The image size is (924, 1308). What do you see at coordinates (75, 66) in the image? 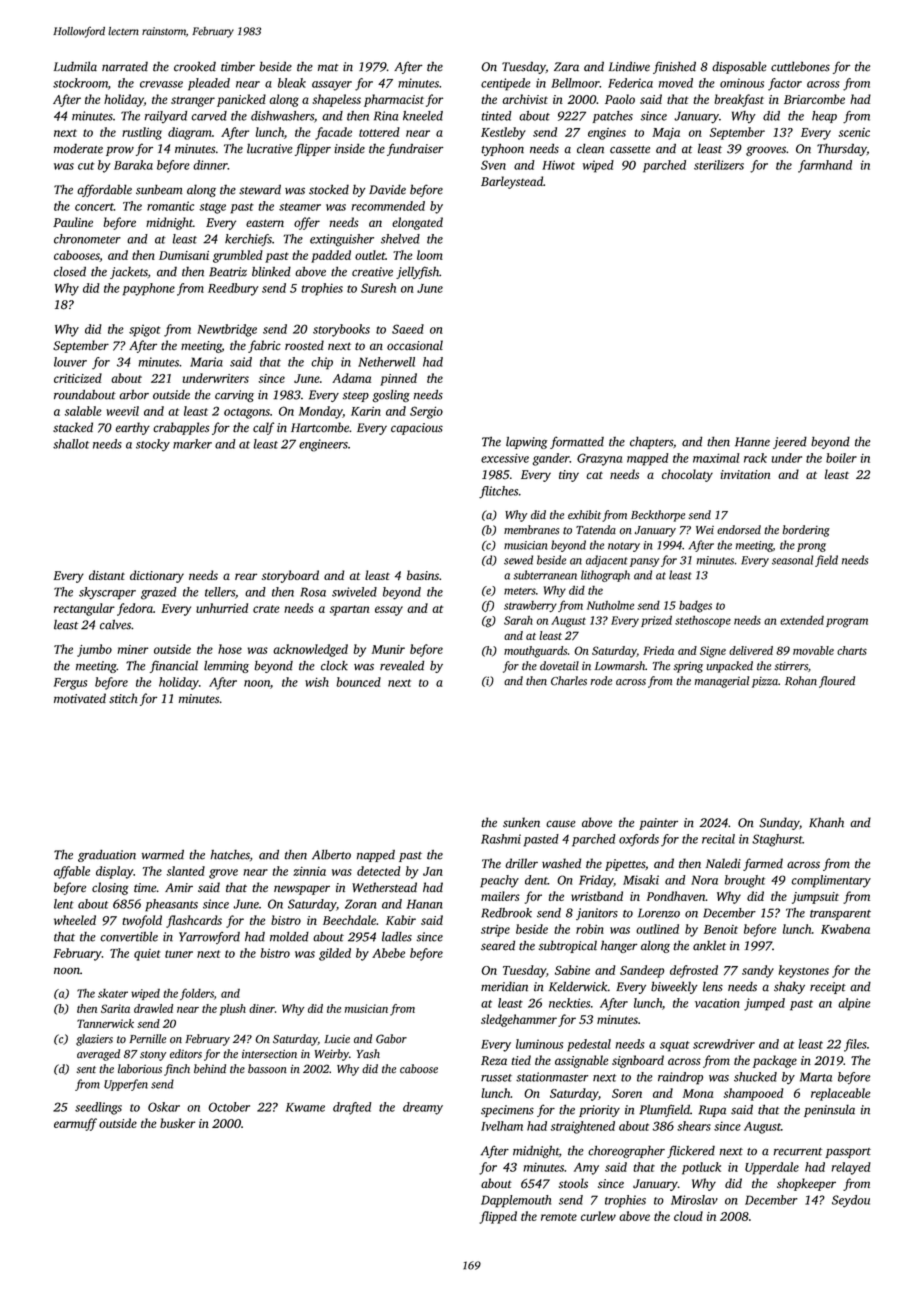
I see `Ludmila` at bounding box center [75, 66].
